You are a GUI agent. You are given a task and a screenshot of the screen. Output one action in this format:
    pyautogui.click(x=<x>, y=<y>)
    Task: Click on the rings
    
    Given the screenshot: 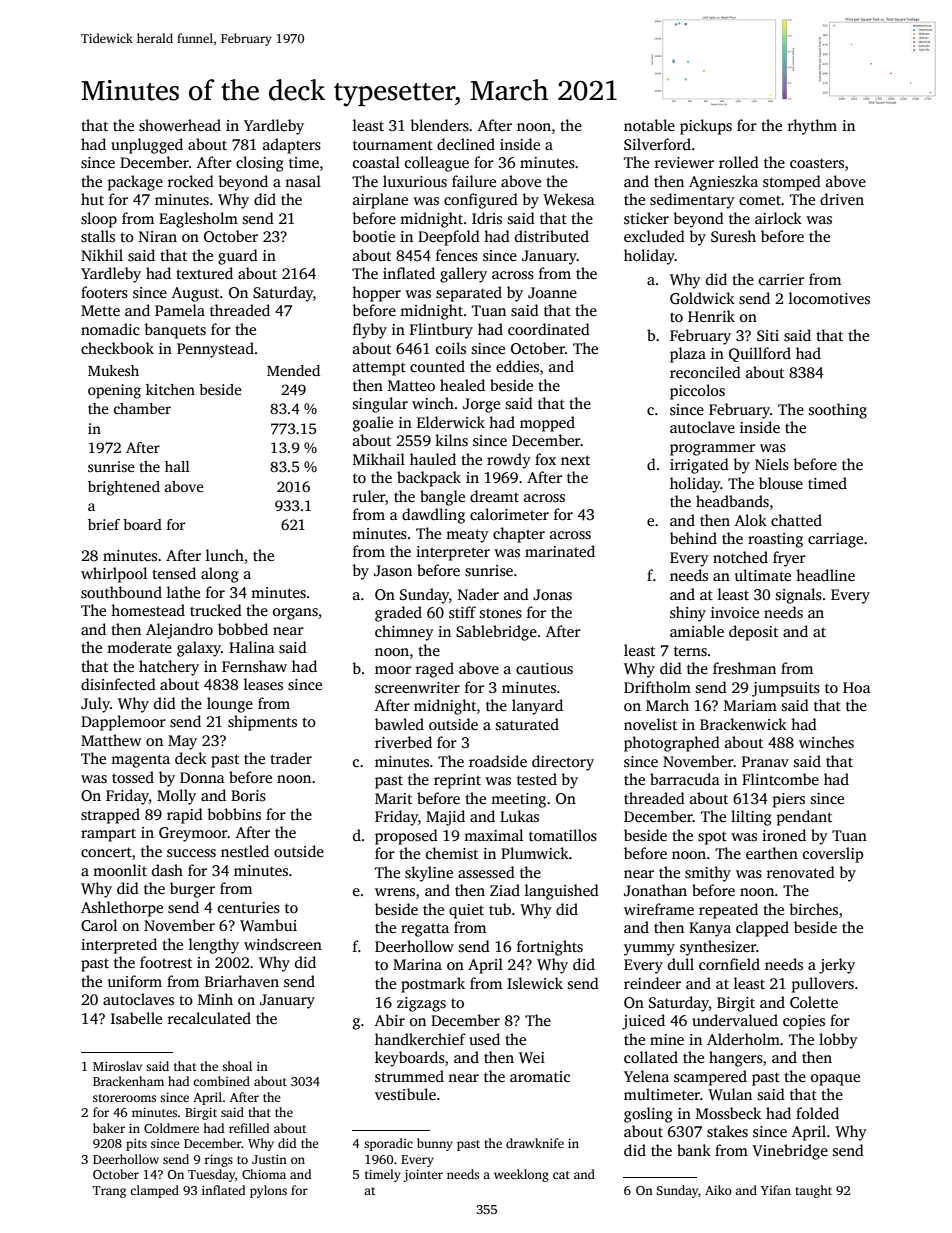 What is the action you would take?
    pyautogui.click(x=218, y=1160)
